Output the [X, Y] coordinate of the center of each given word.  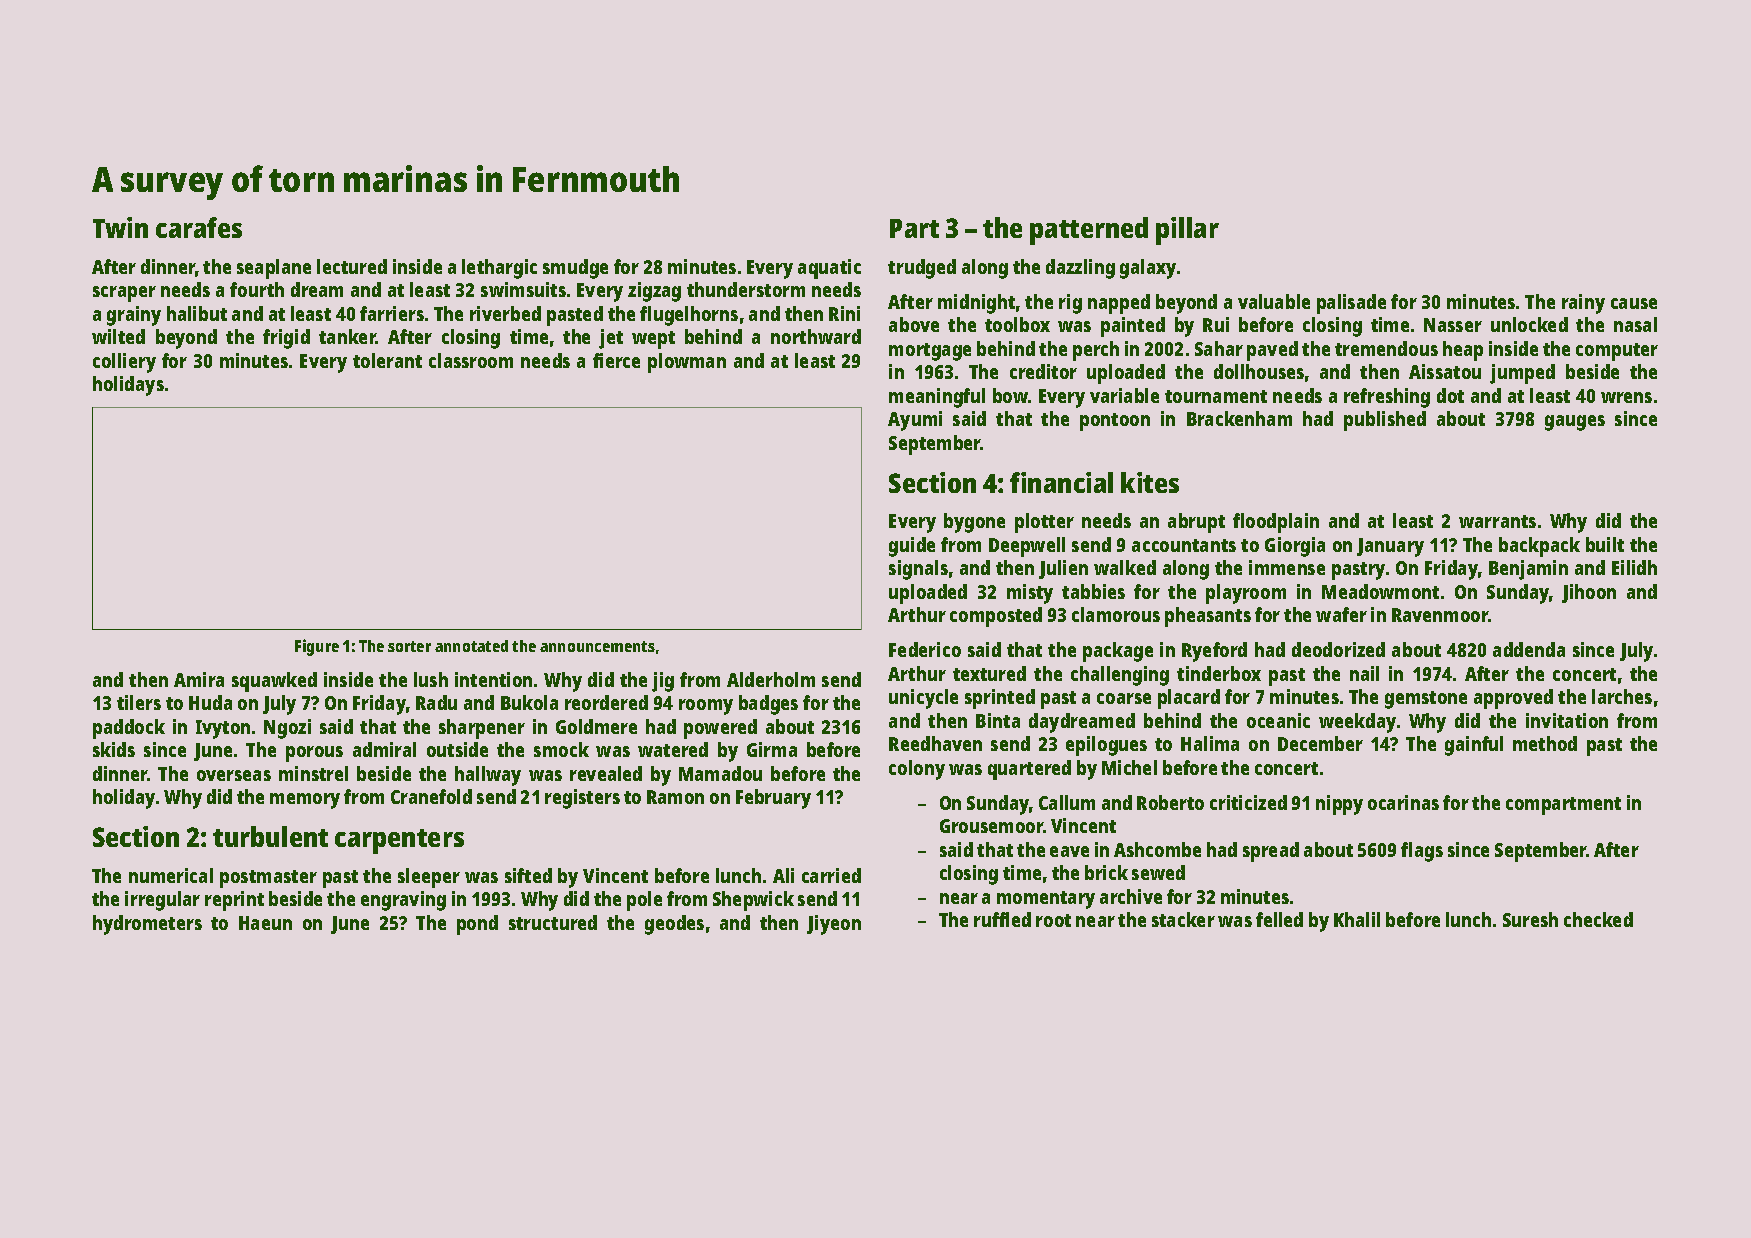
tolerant [387, 360]
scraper [124, 294]
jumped [1522, 374]
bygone [974, 523]
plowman [687, 363]
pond [477, 925]
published [1385, 421]
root [1053, 920]
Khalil [1357, 919]
